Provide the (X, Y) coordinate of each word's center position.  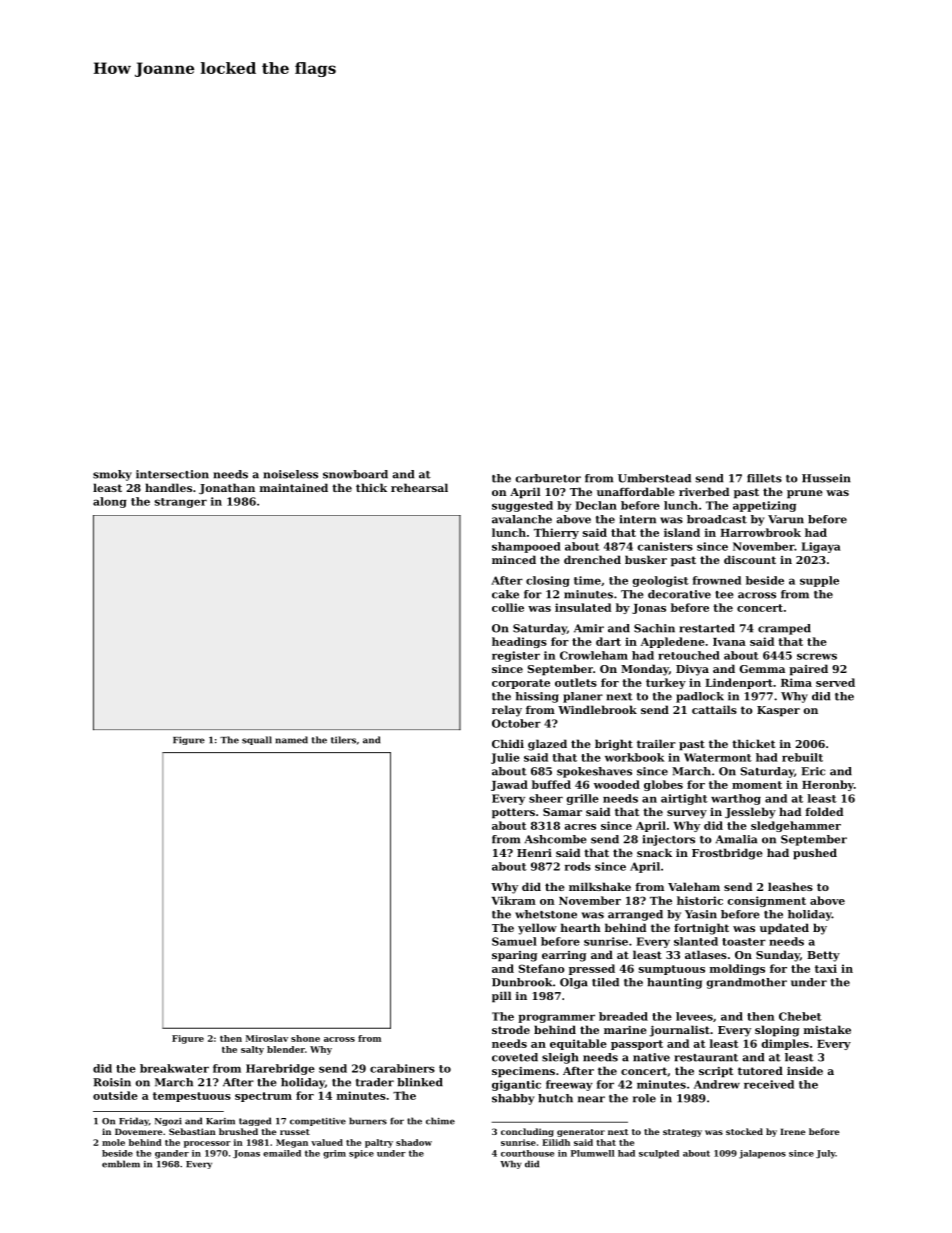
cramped (784, 629)
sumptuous (672, 970)
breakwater (174, 1068)
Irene (793, 1131)
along (110, 502)
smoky (112, 475)
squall (257, 740)
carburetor (548, 478)
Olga (574, 983)
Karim (220, 1121)
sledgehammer (796, 826)
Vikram (513, 900)
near (591, 1099)
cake (505, 594)
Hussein (826, 478)
